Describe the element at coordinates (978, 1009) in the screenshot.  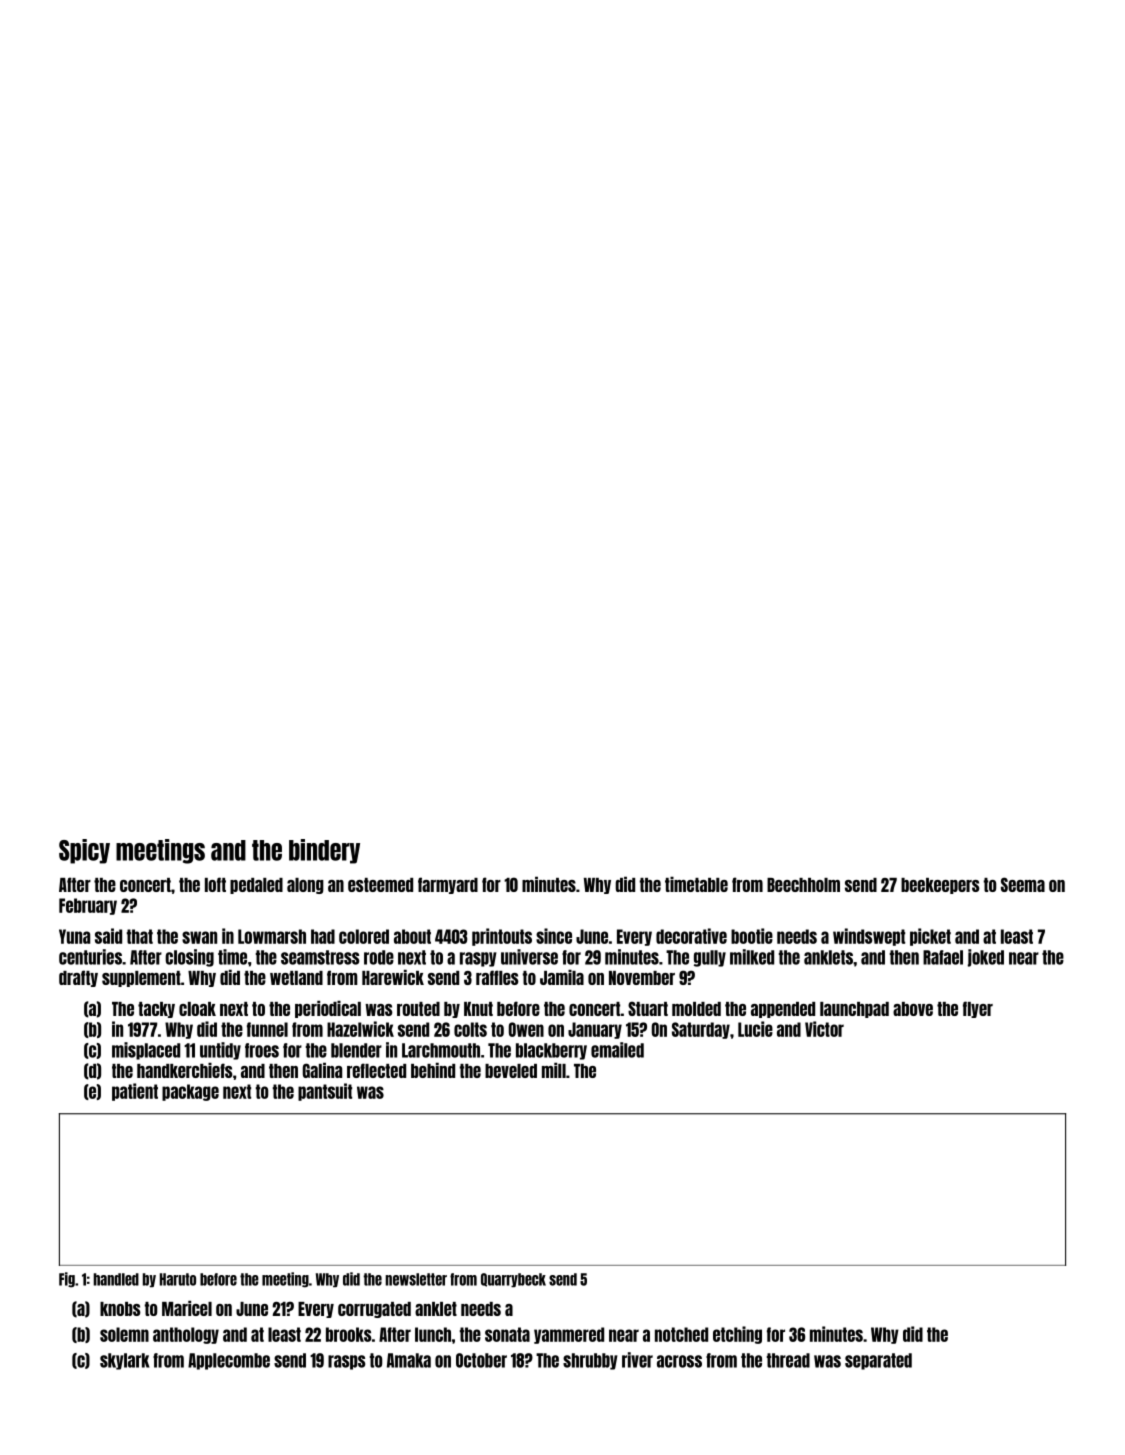
I see `flyer` at that location.
